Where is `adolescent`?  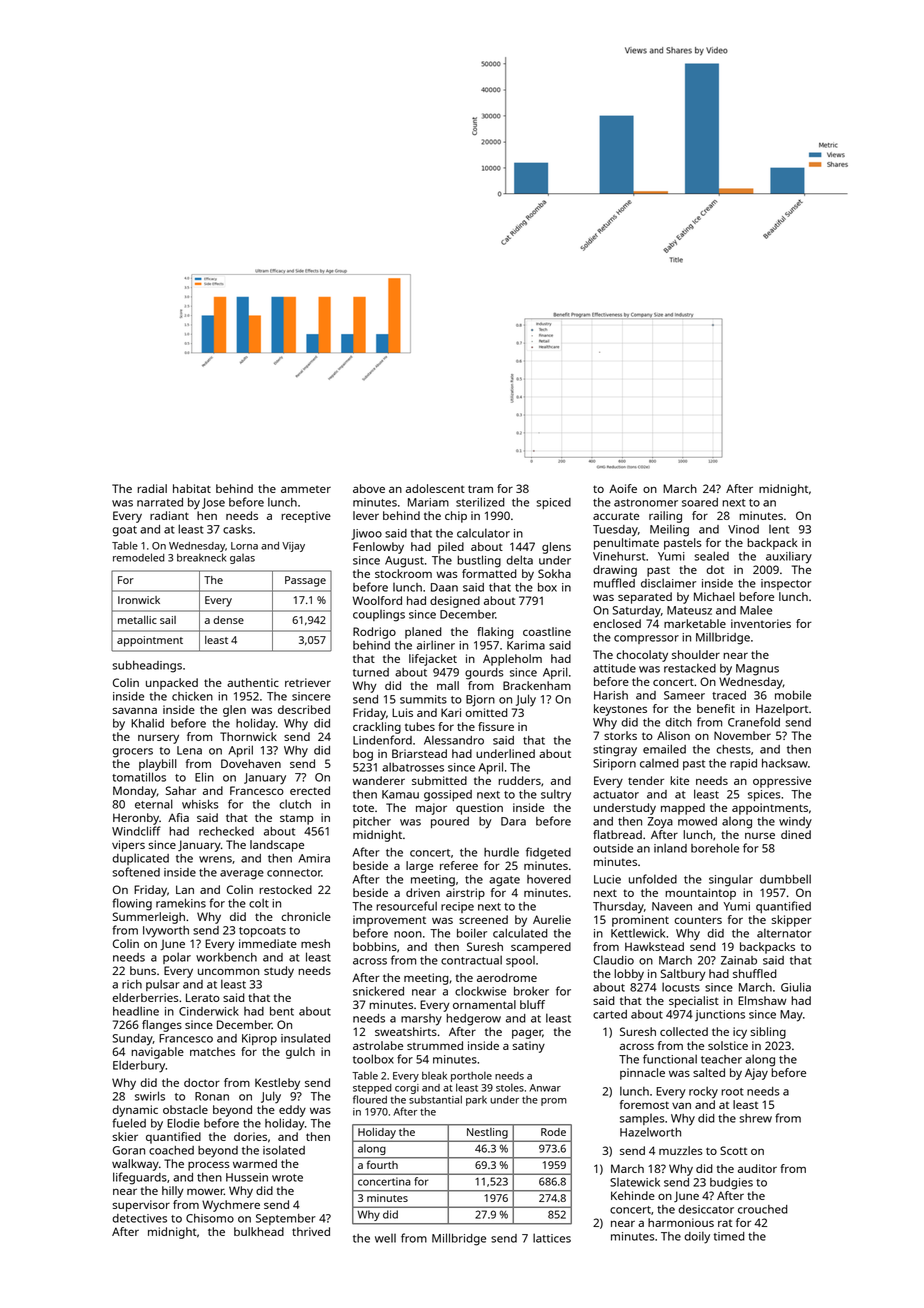 adolescent is located at coordinates (435, 488).
